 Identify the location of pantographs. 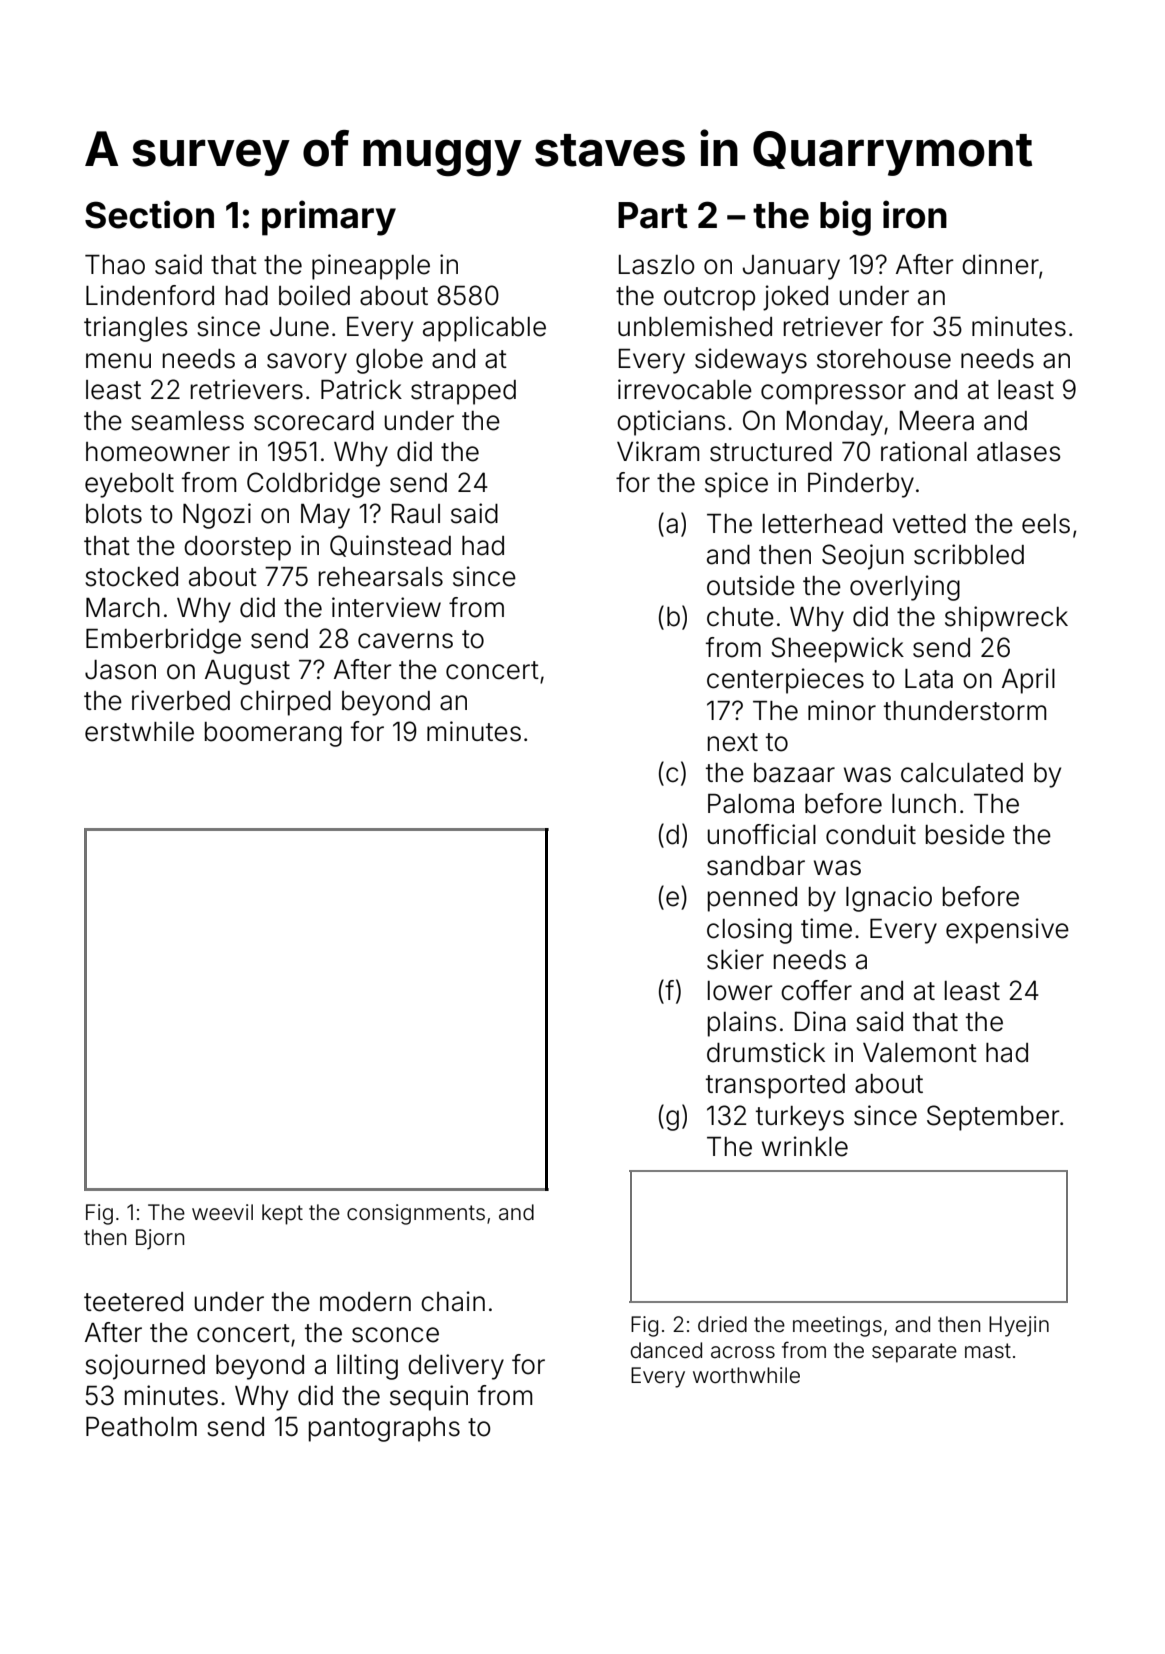
(384, 1429).
